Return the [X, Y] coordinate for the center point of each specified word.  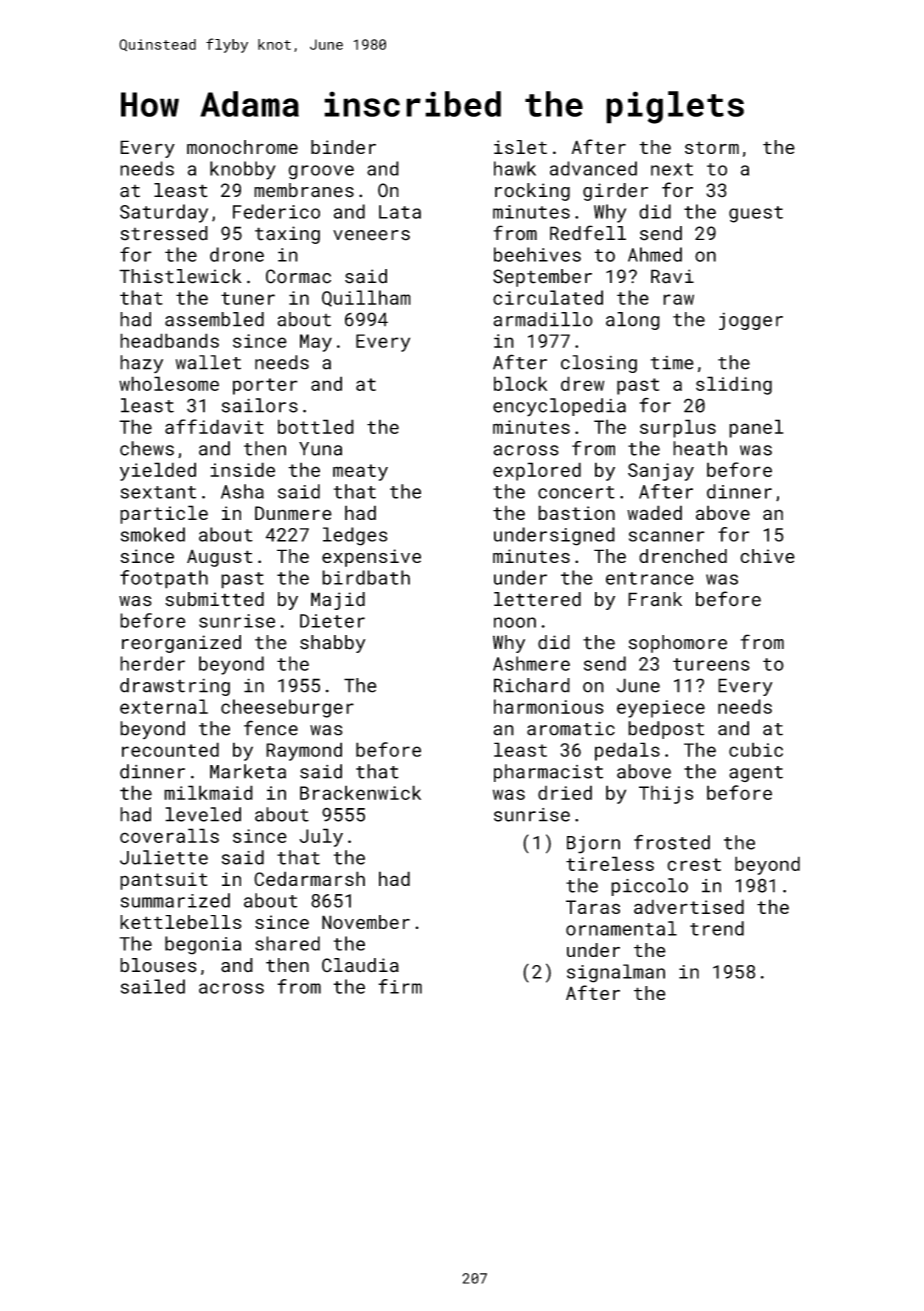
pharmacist [548, 773]
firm [400, 986]
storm [712, 147]
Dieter [332, 621]
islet [520, 147]
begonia [203, 945]
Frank [655, 599]
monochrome [242, 147]
